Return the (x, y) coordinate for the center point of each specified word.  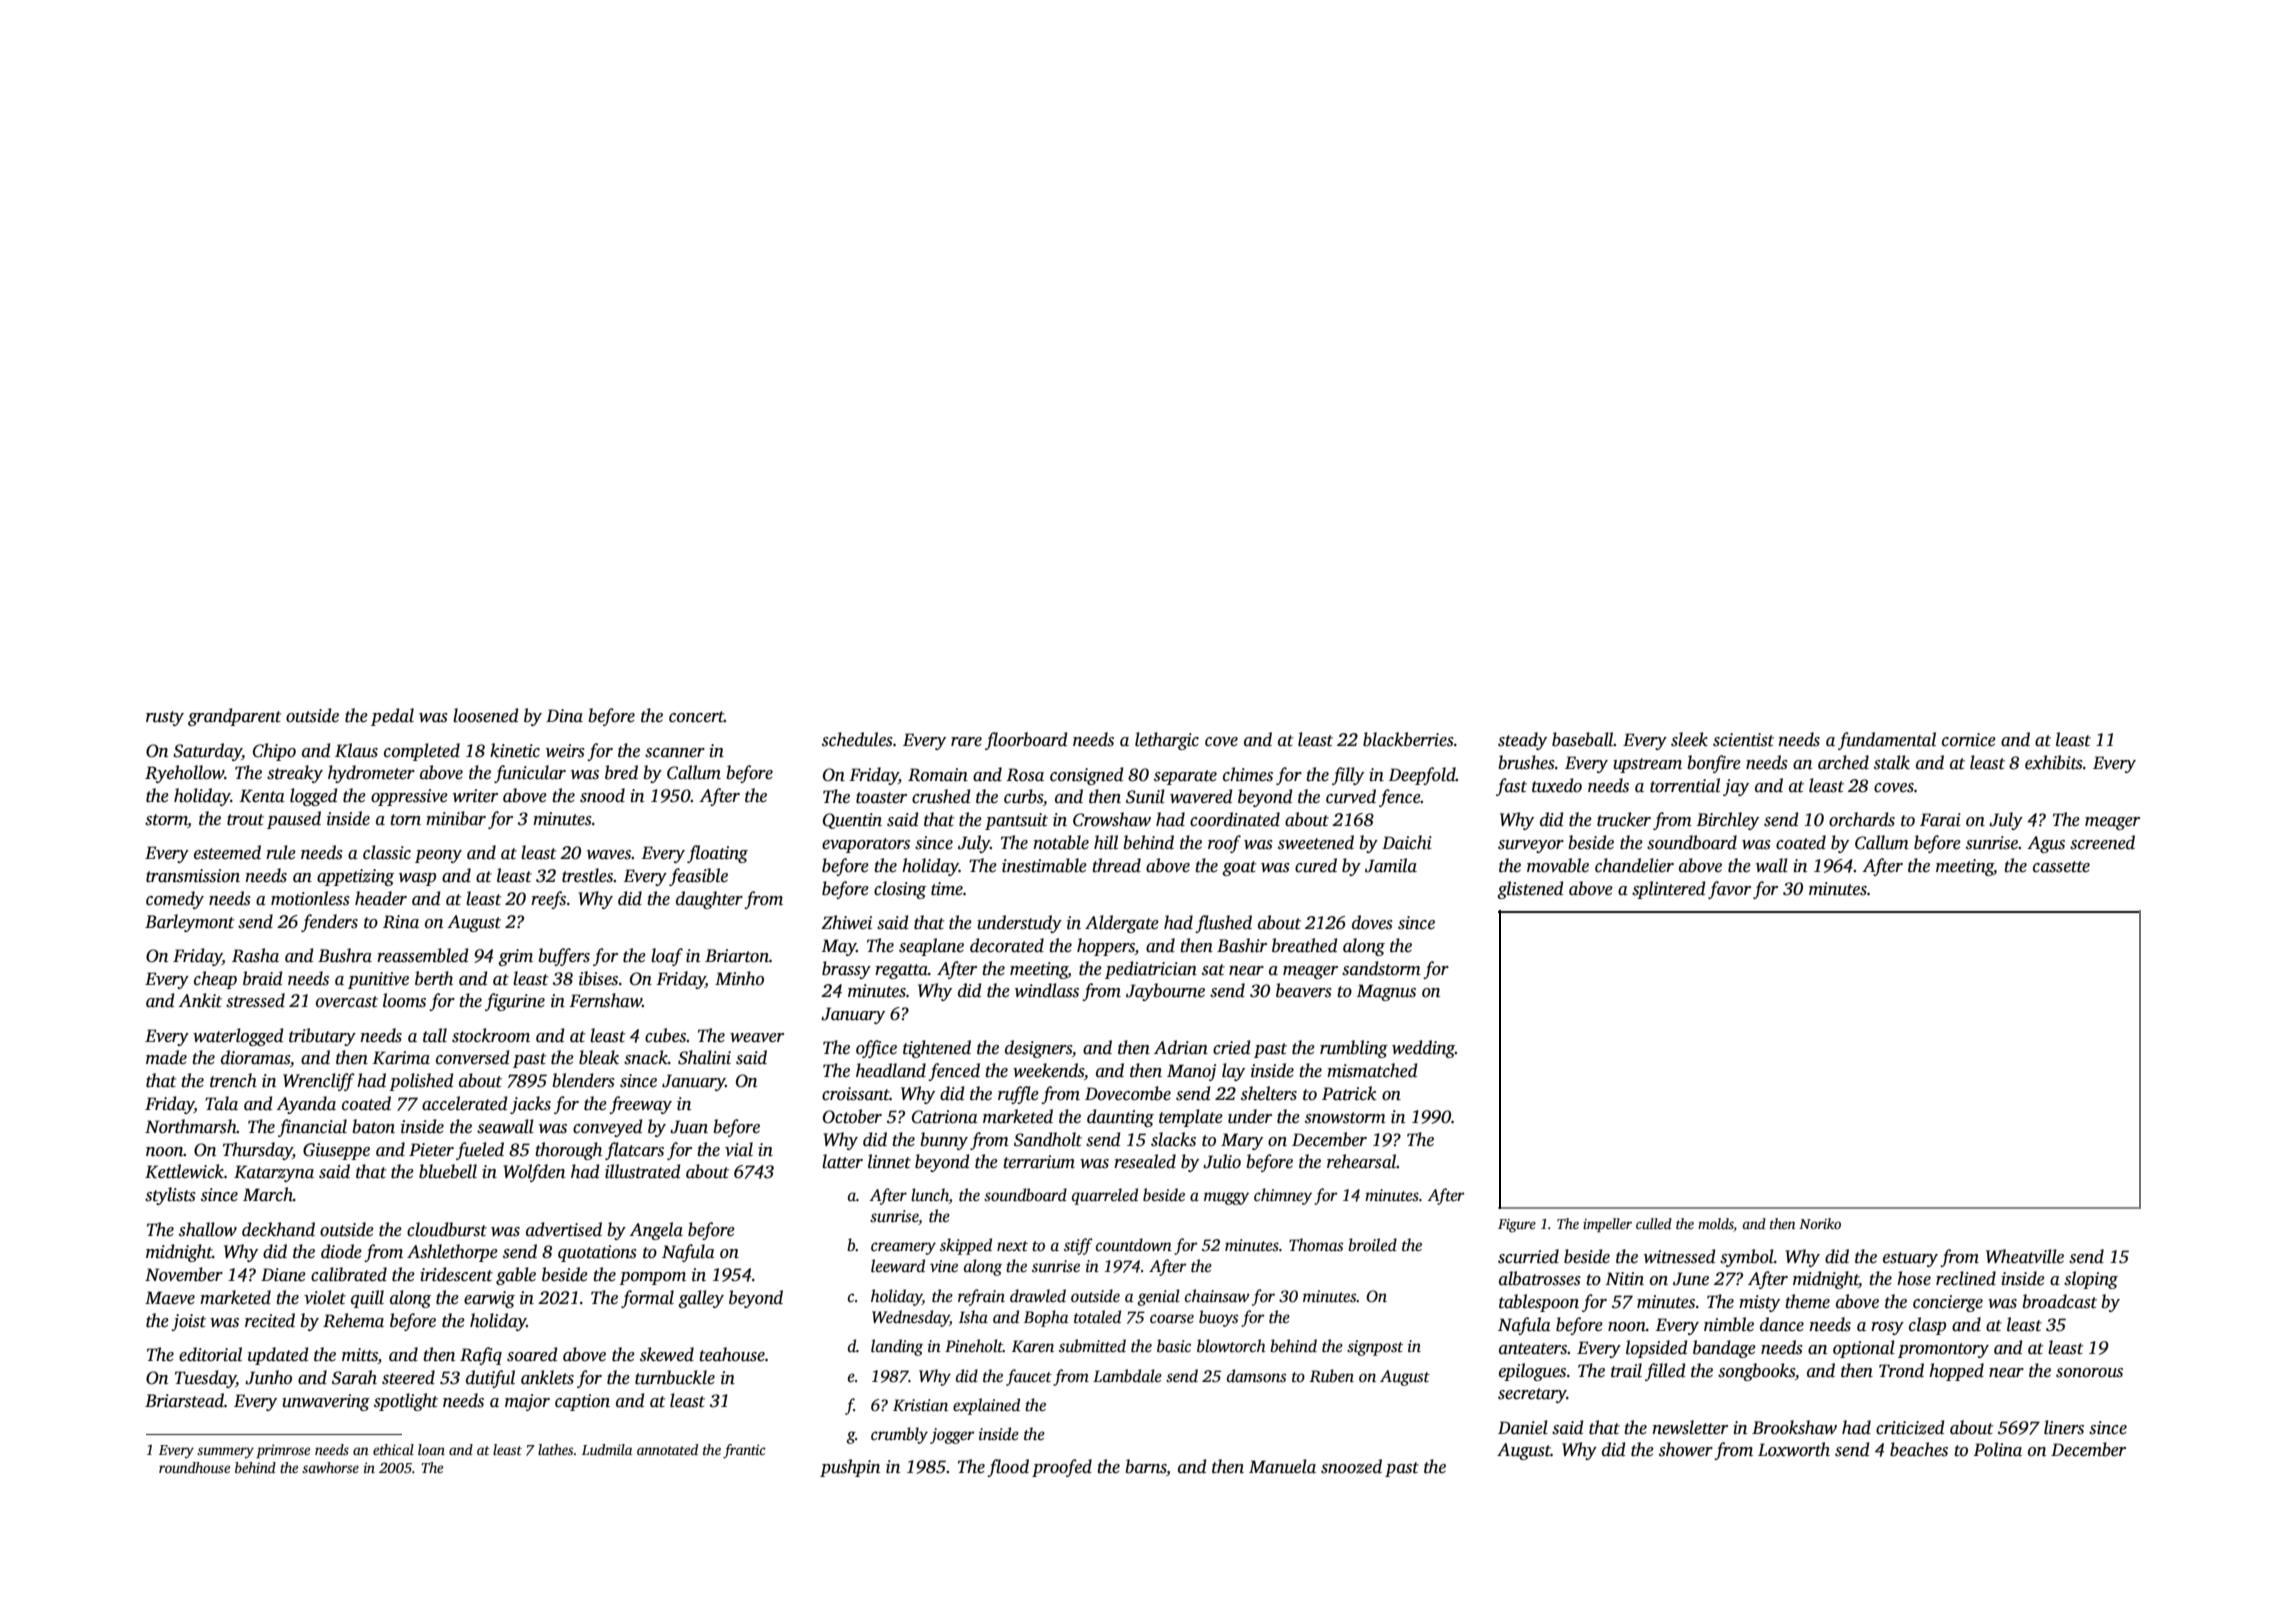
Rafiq (481, 1356)
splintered (1668, 890)
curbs (1023, 796)
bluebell (448, 1171)
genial (1158, 1297)
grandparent (234, 717)
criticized (1910, 1427)
